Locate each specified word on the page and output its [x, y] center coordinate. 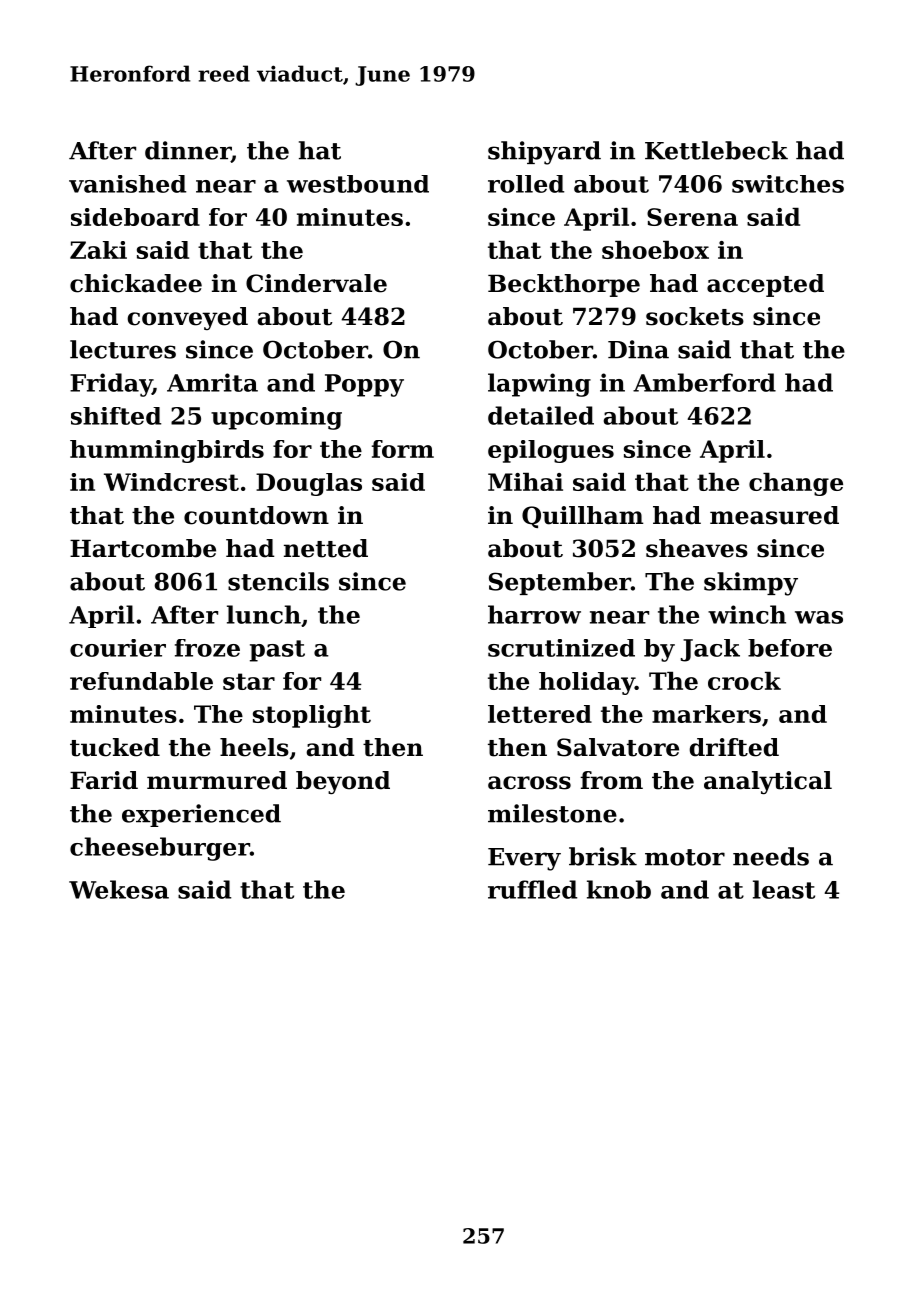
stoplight [312, 716]
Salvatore [618, 747]
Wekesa [119, 889]
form [403, 449]
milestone [552, 813]
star [249, 681]
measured [774, 515]
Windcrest [171, 482]
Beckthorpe [564, 285]
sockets [695, 316]
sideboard [135, 217]
